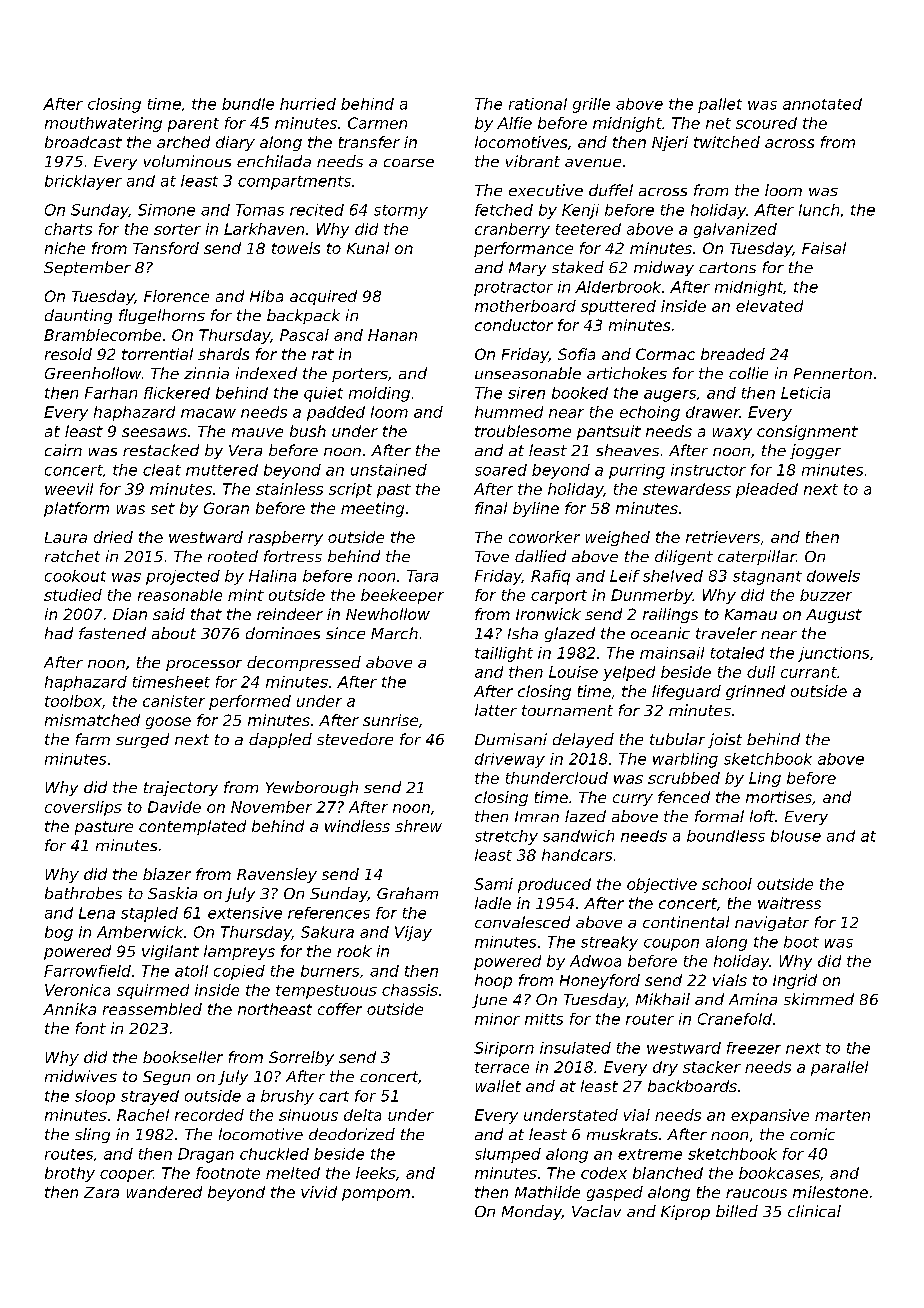 Image resolution: width=924 pixels, height=1308 pixels. I want to click on insulated, so click(575, 1048).
